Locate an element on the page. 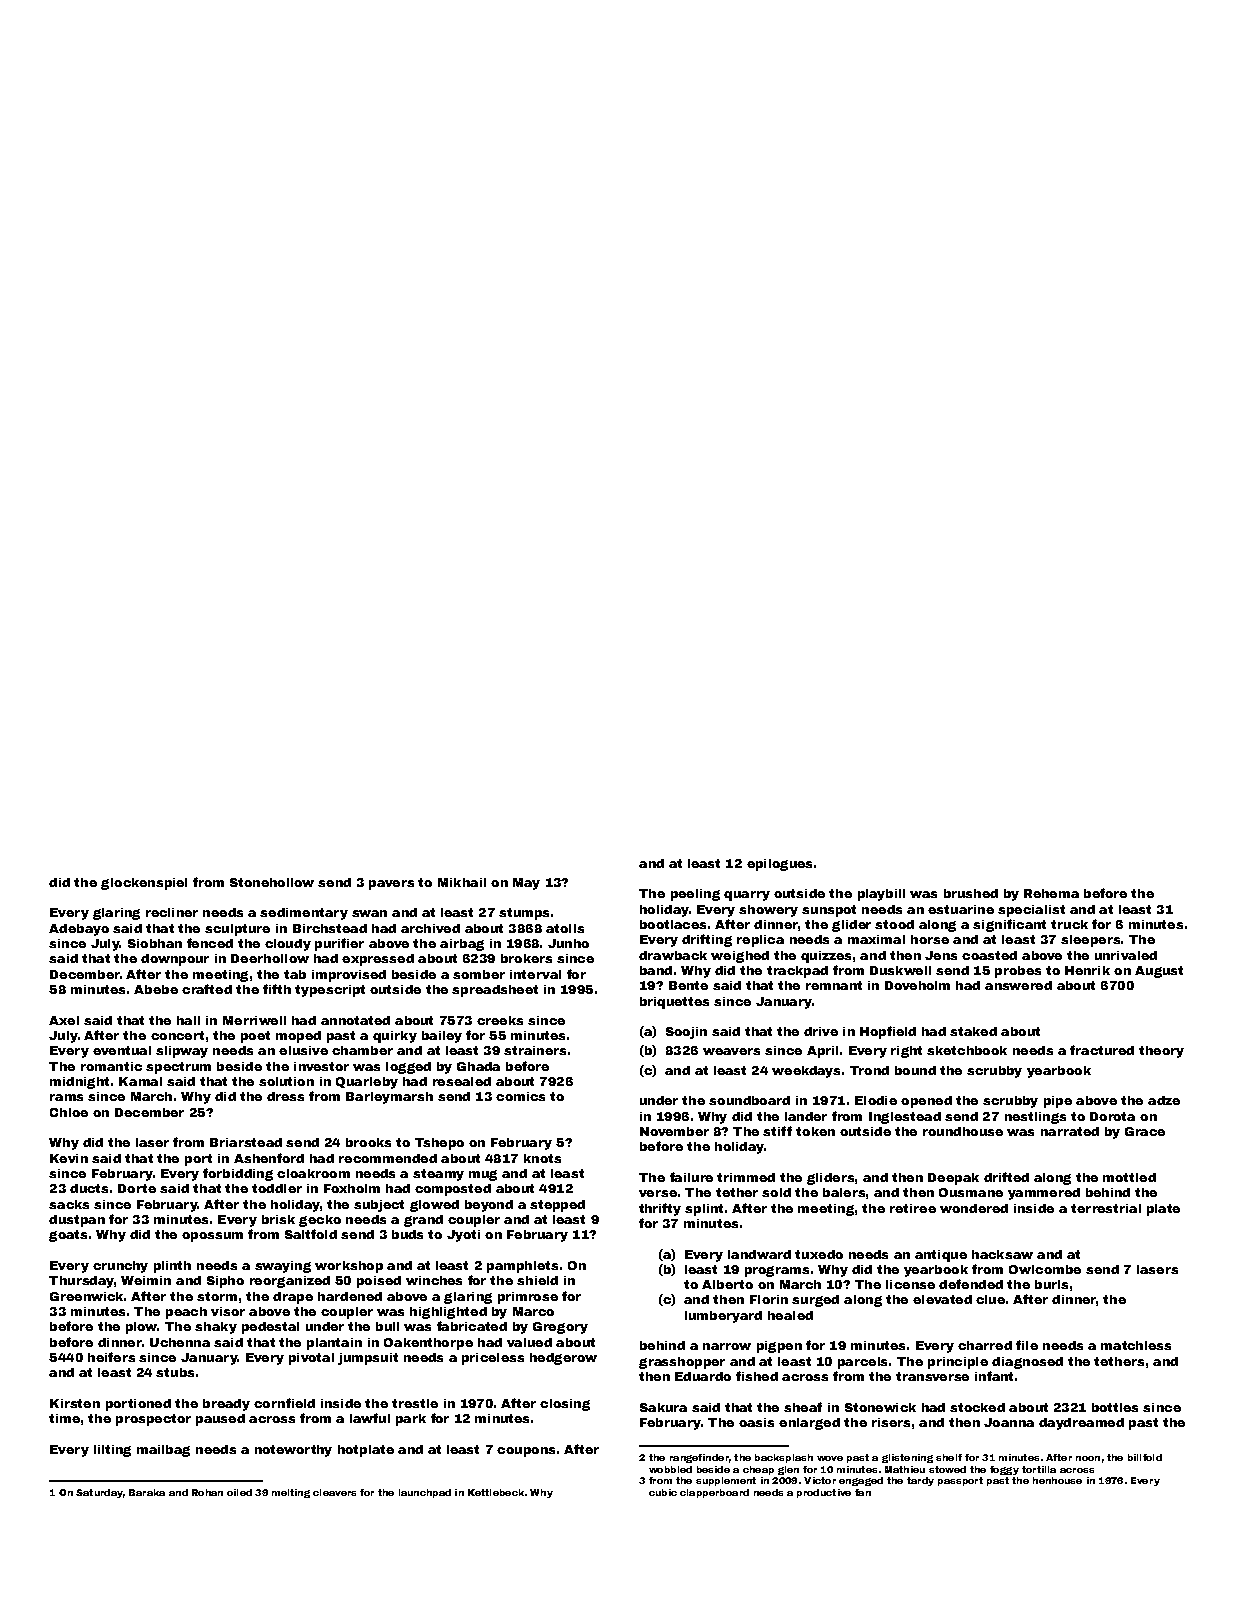  time is located at coordinates (64, 1418).
